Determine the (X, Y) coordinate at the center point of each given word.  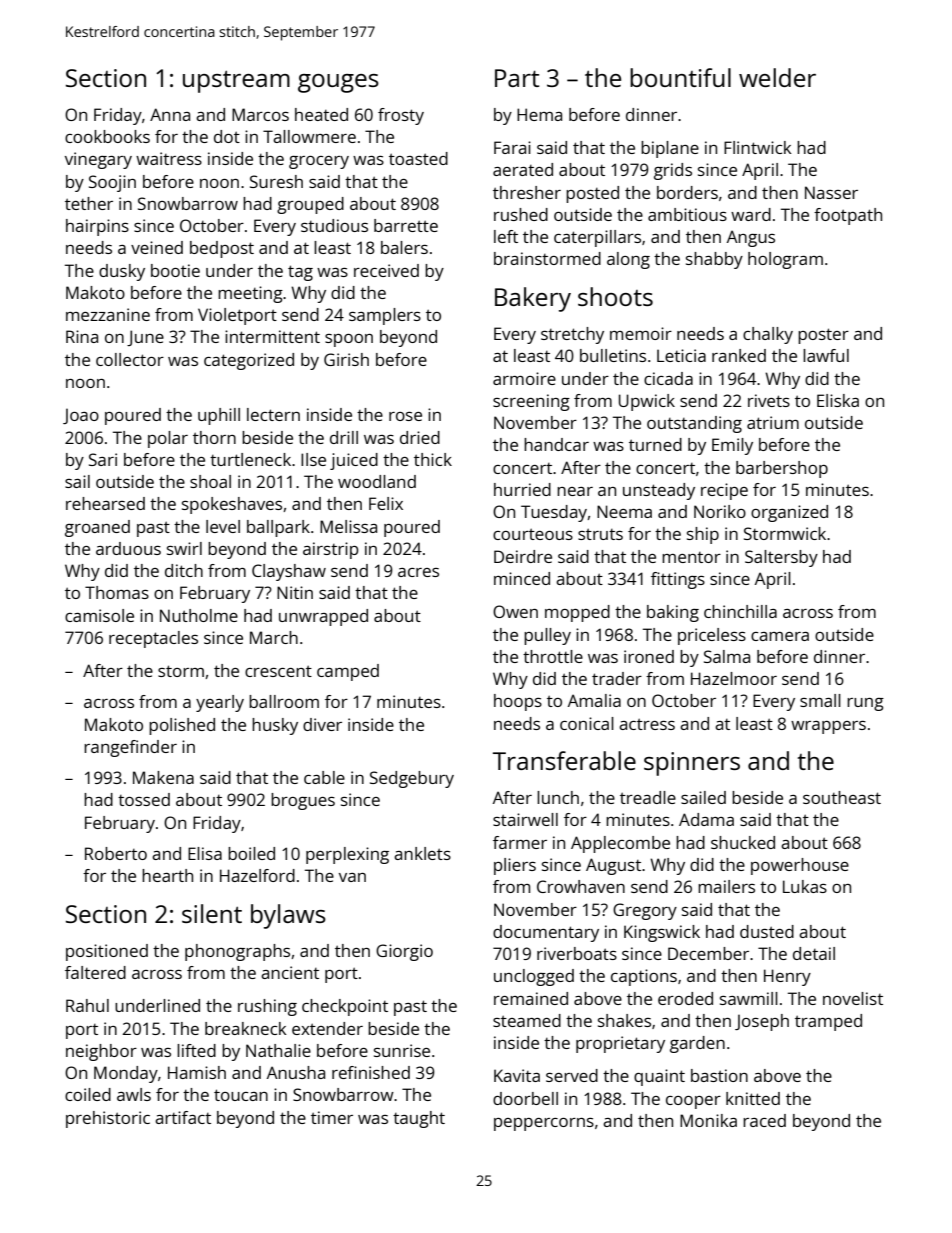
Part (517, 78)
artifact (183, 1117)
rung (865, 704)
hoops (518, 702)
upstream (236, 82)
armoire (524, 378)
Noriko (720, 511)
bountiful (680, 77)
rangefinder (130, 748)
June (145, 338)
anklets (422, 853)
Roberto (116, 853)
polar (168, 439)
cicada (668, 378)
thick (433, 459)
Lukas (805, 886)
